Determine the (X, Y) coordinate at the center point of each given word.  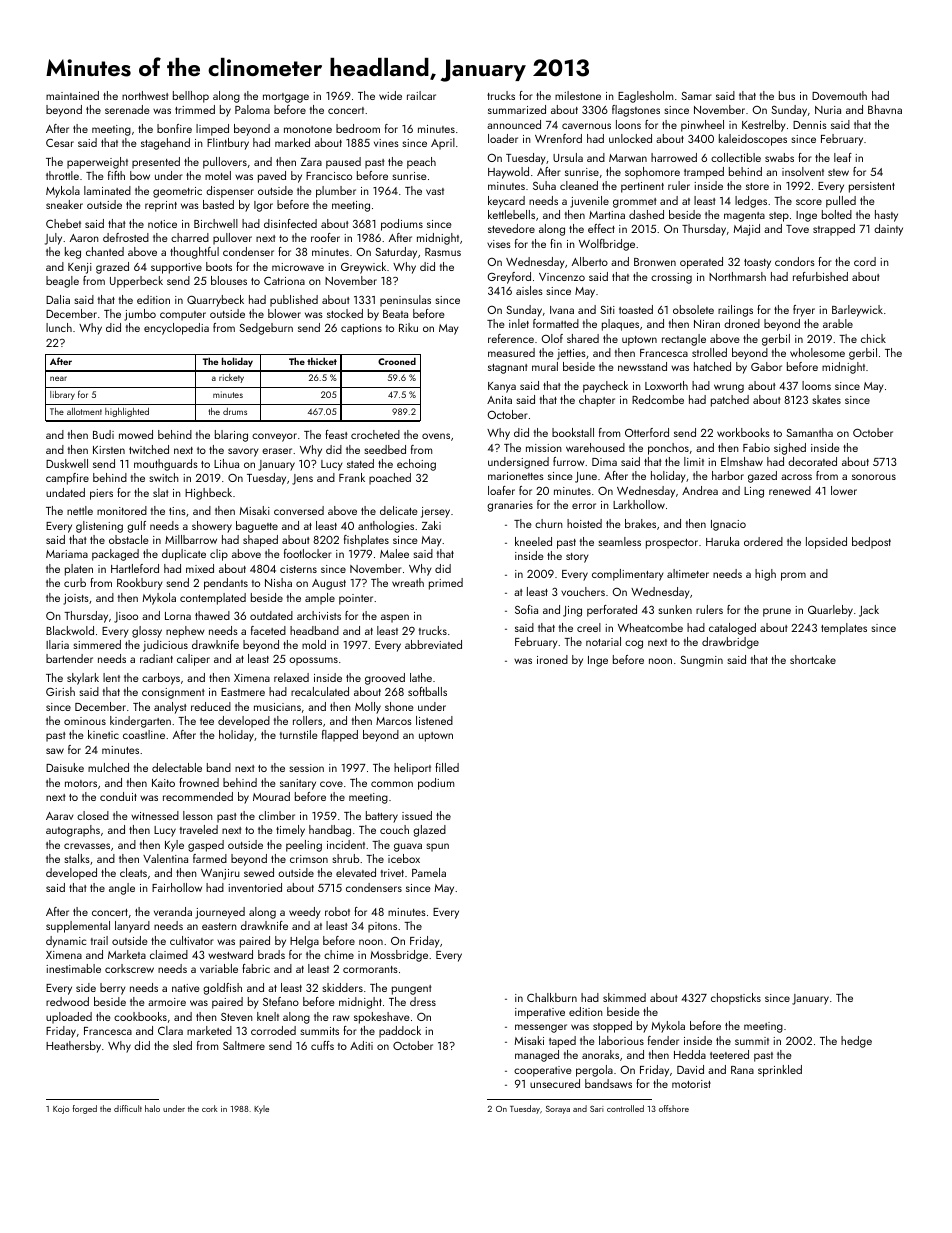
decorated (812, 461)
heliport (412, 769)
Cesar (60, 142)
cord (865, 261)
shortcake (813, 659)
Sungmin (701, 661)
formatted (556, 323)
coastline (144, 734)
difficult (128, 1108)
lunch (59, 327)
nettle (80, 510)
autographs (73, 831)
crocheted (375, 434)
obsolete (693, 309)
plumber (336, 192)
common (392, 784)
